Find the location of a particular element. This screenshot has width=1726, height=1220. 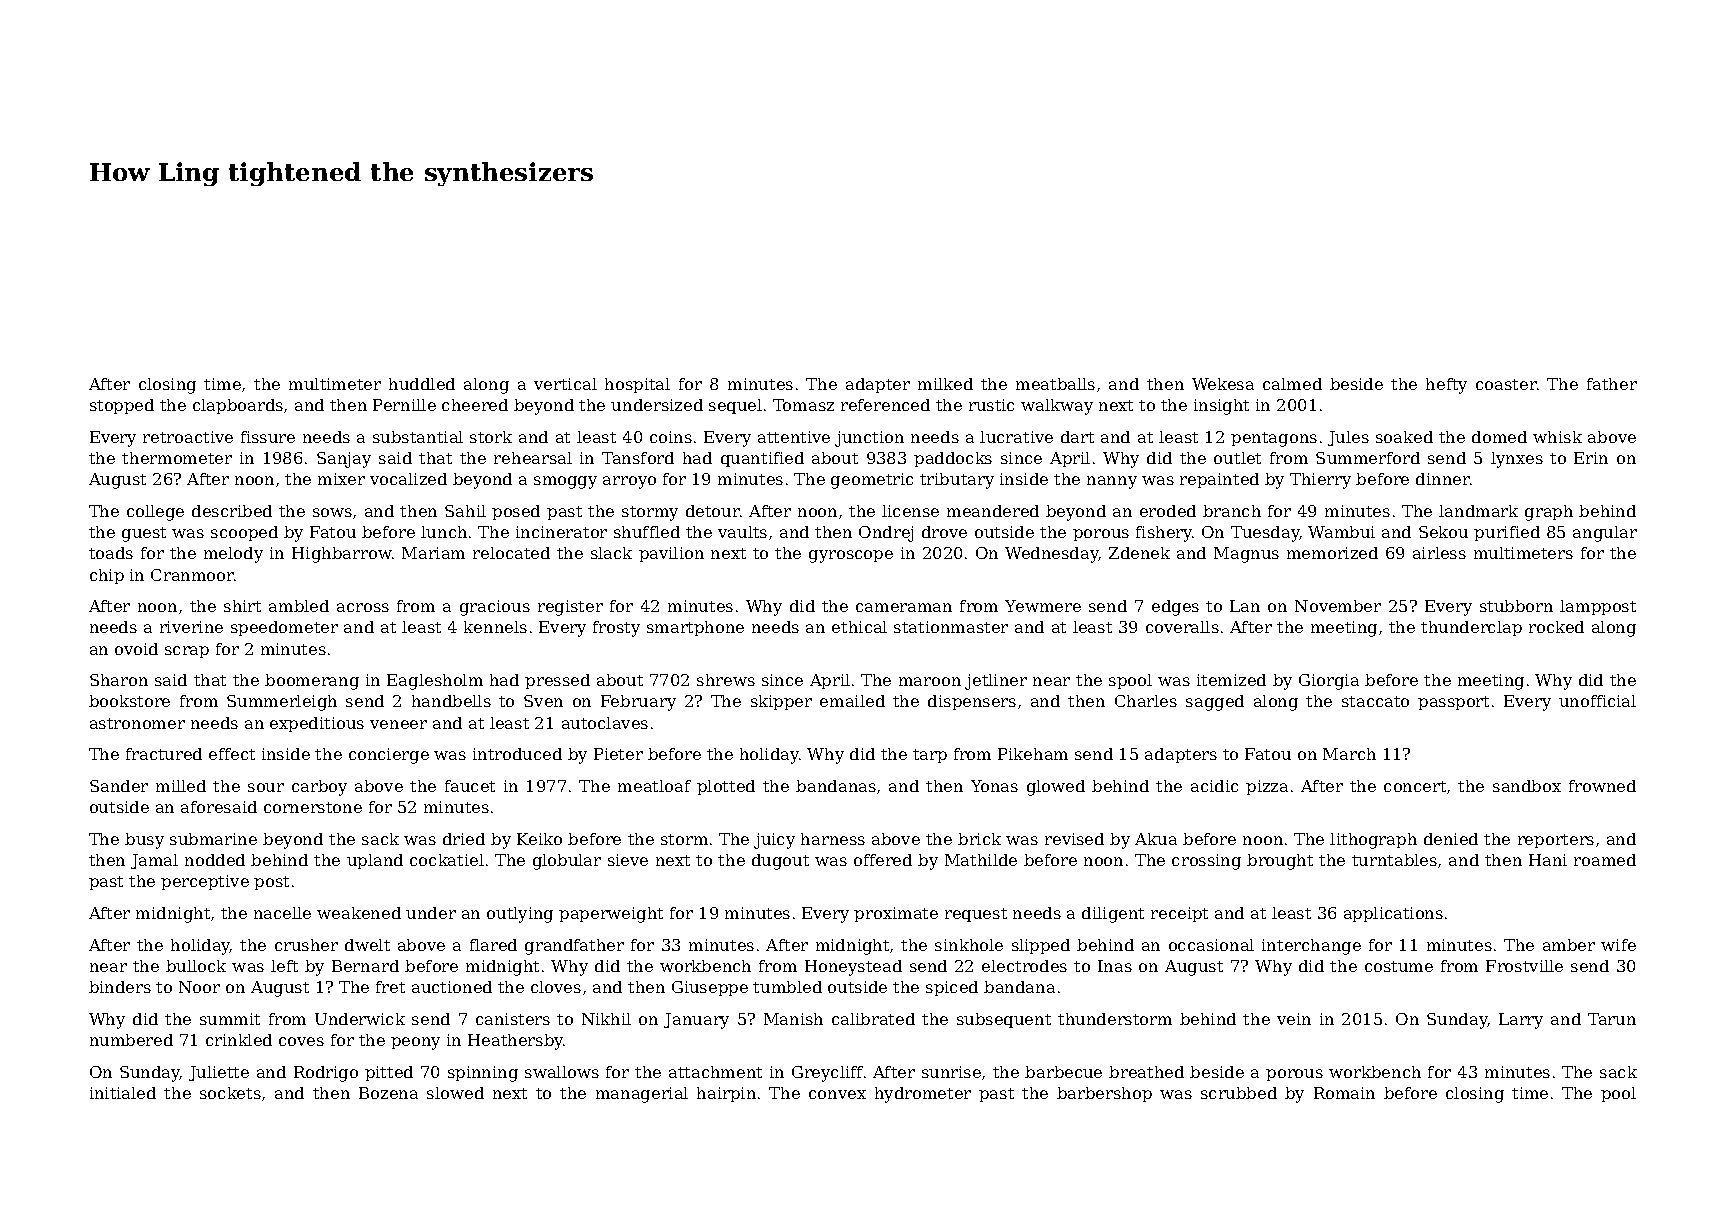

dispensers is located at coordinates (972, 702).
